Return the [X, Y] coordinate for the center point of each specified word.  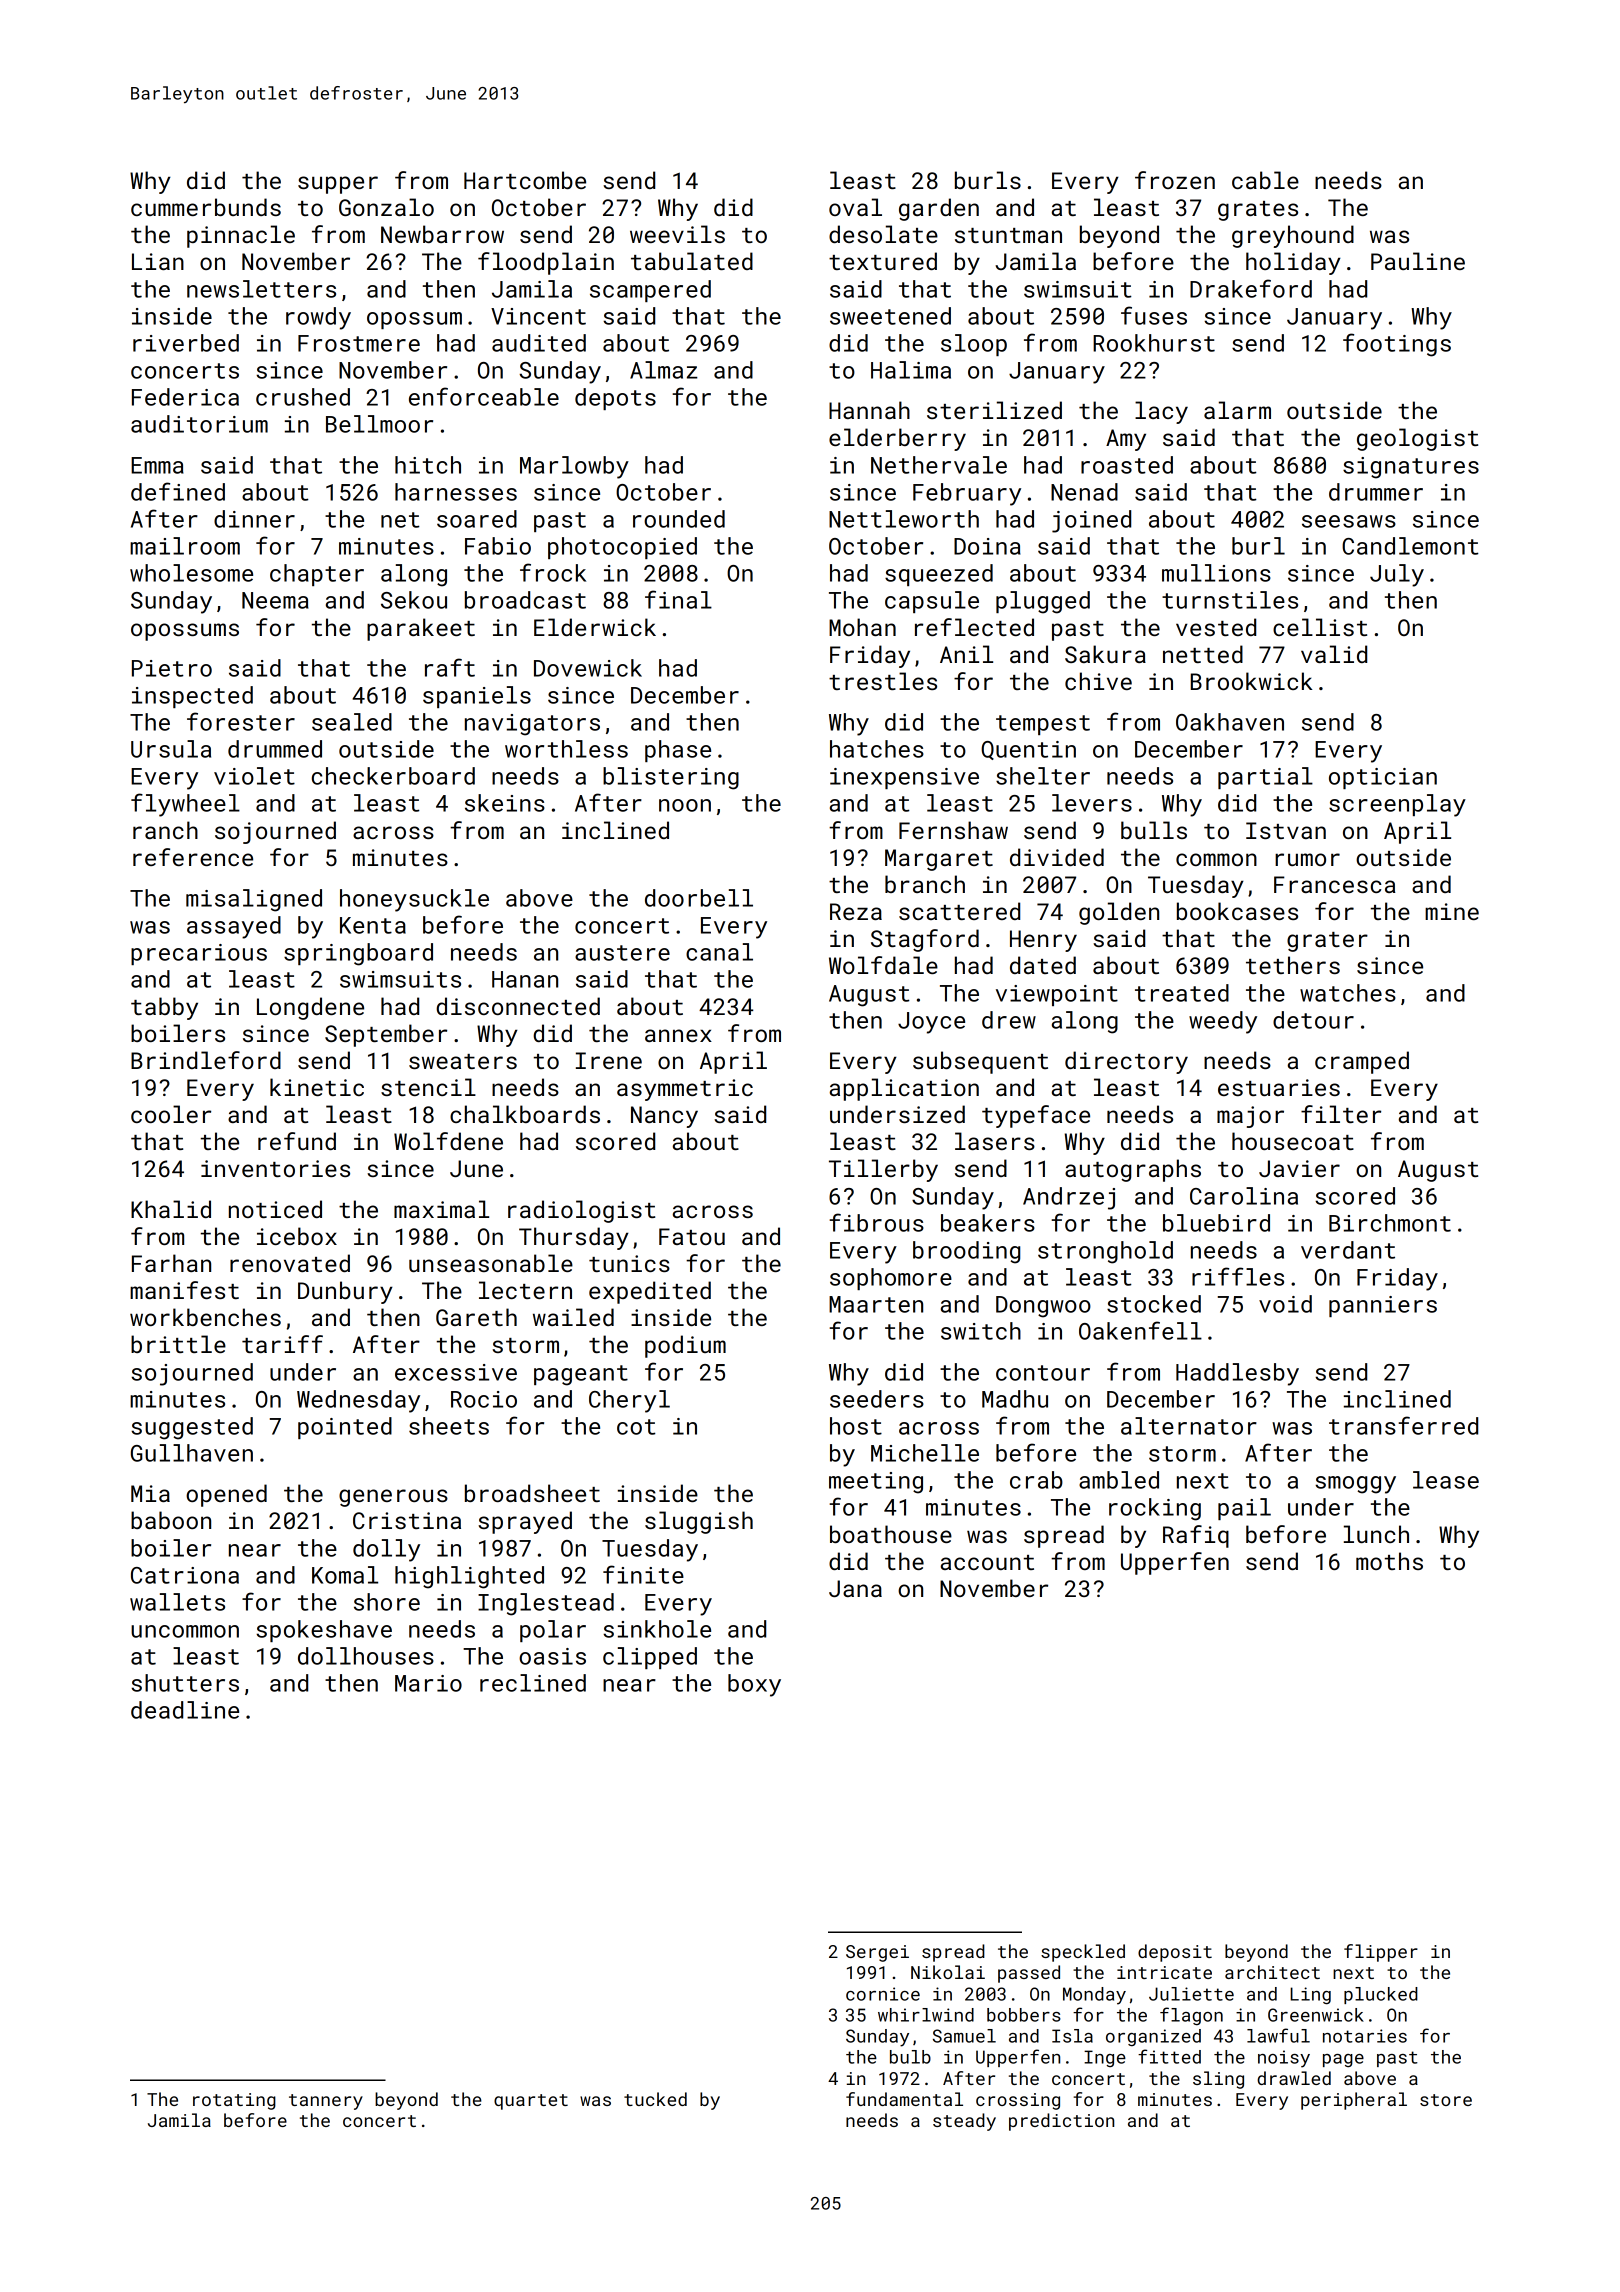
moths [1389, 1561]
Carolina [1244, 1196]
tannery [326, 2102]
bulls [1154, 830]
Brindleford [206, 1060]
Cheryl [629, 1401]
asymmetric [685, 1090]
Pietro [172, 668]
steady [964, 2122]
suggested [192, 1428]
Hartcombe [525, 180]
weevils [677, 234]
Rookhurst [1154, 343]
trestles [883, 681]
